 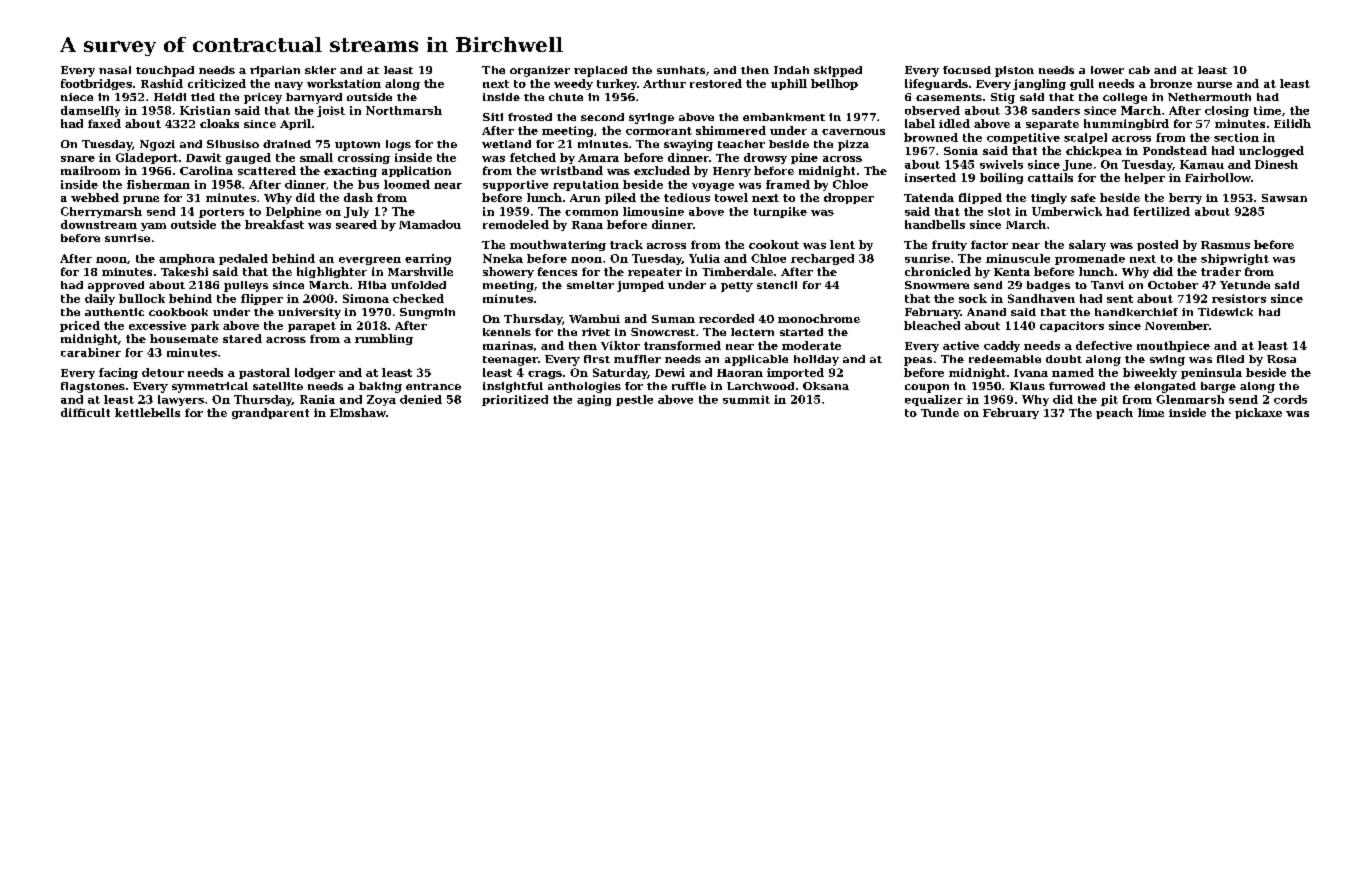 I want to click on Indah, so click(x=791, y=70).
